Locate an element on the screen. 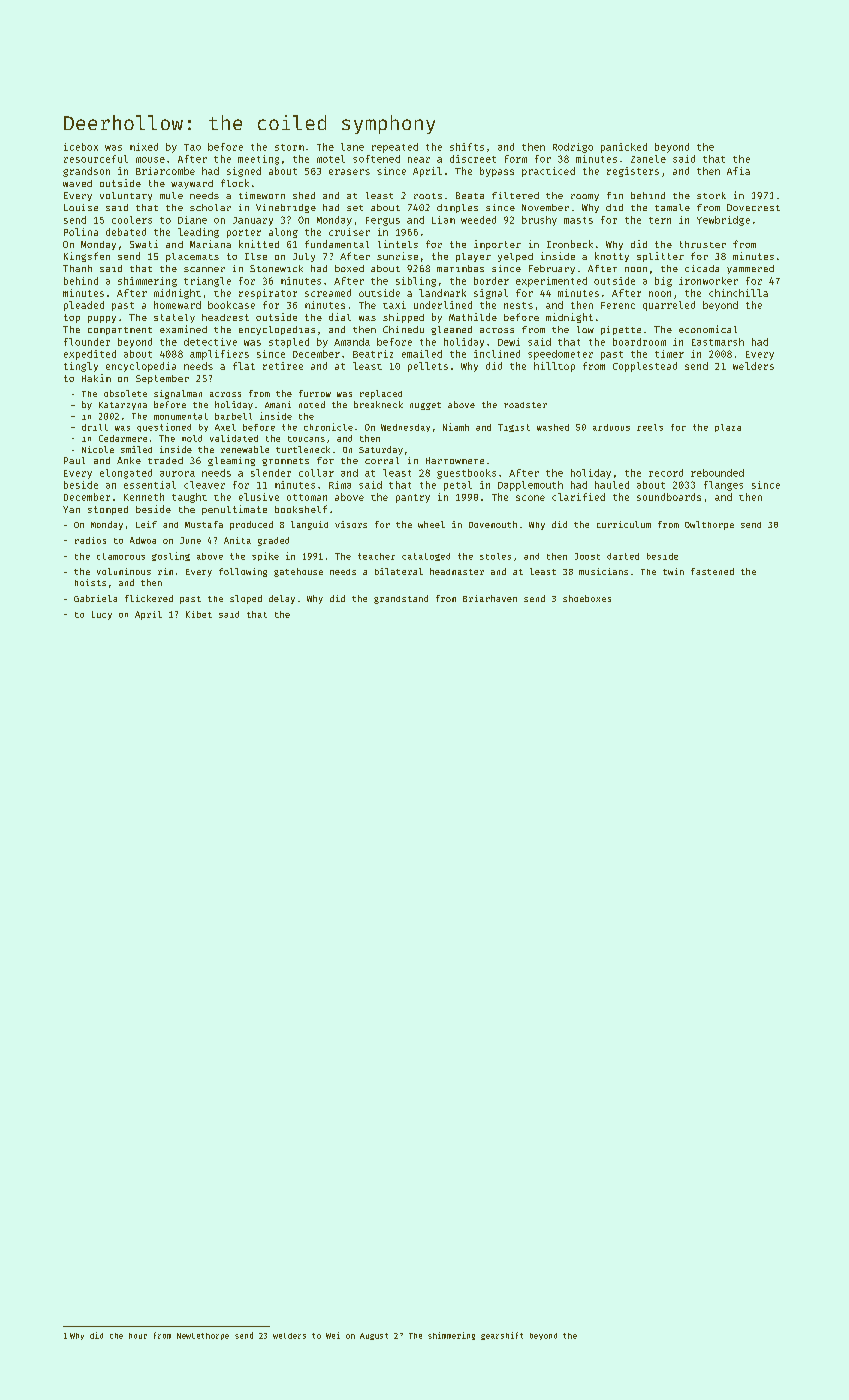 This screenshot has width=849, height=1400. shoeboxes is located at coordinates (587, 598).
